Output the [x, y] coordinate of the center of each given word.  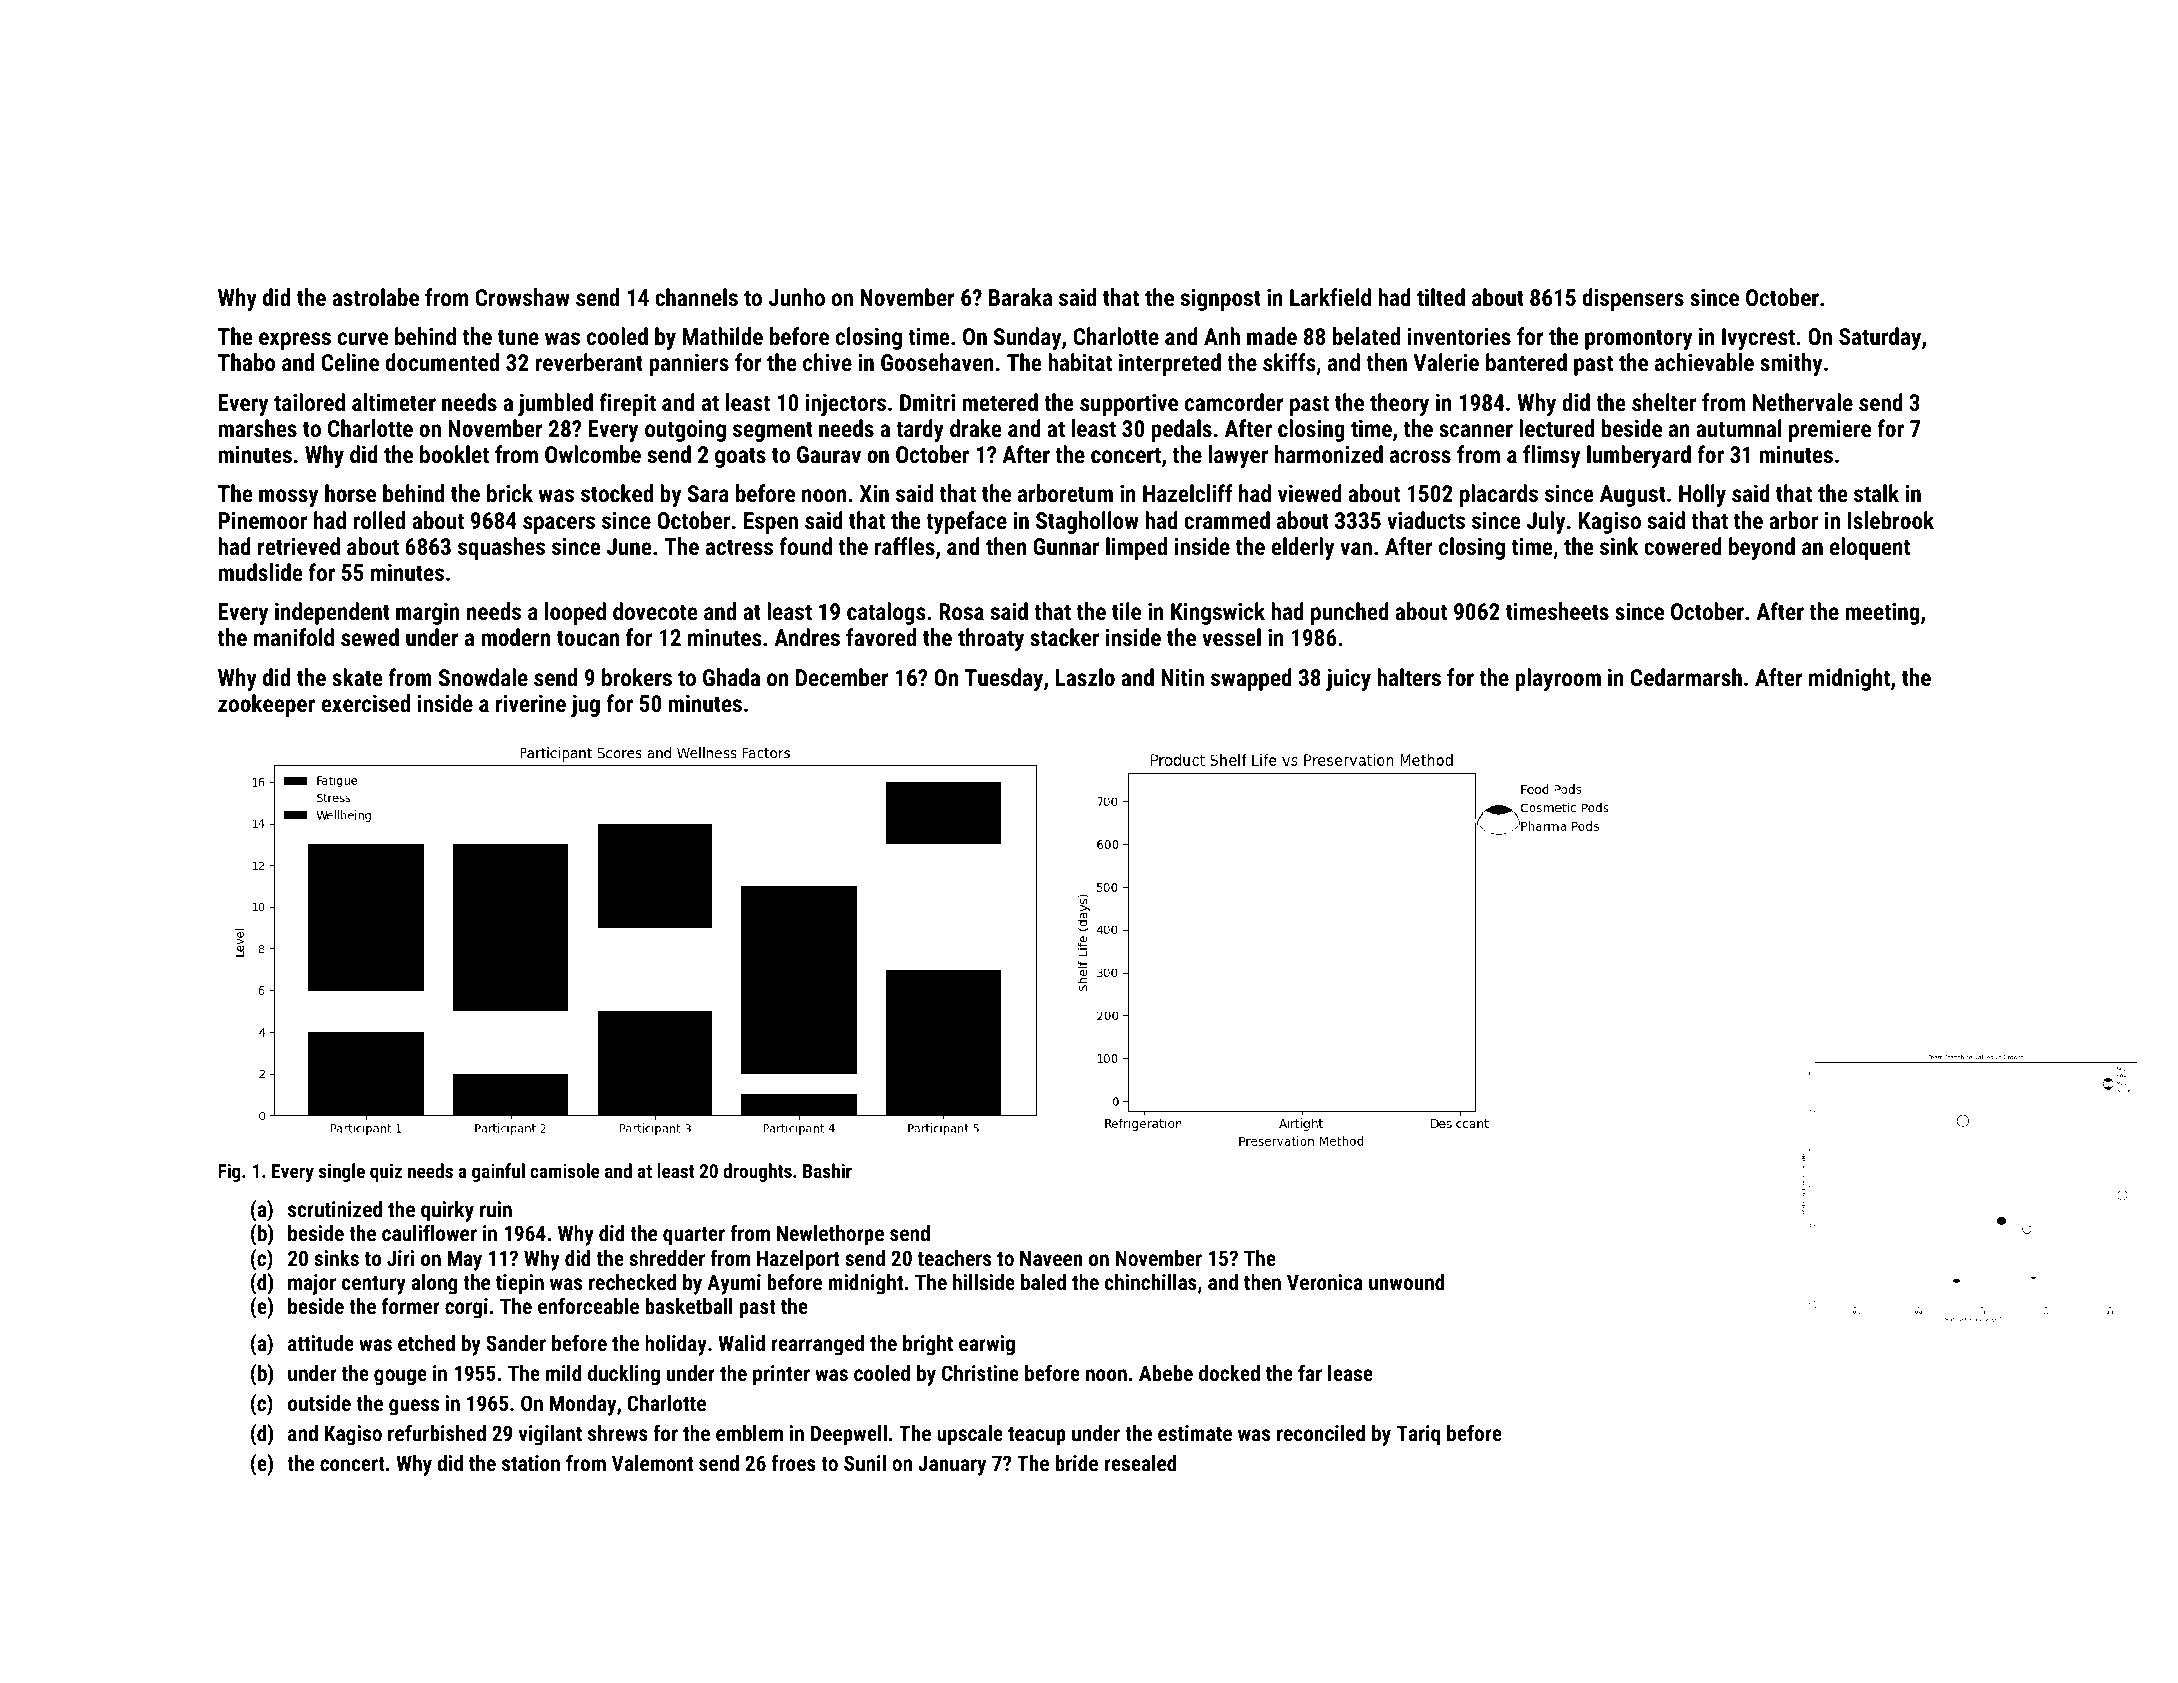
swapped [1251, 679]
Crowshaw [523, 297]
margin [428, 614]
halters [1409, 677]
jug [585, 706]
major [312, 1284]
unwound [1407, 1282]
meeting [1882, 614]
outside [319, 1403]
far [1310, 1372]
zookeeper [266, 705]
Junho [796, 297]
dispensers [1633, 299]
